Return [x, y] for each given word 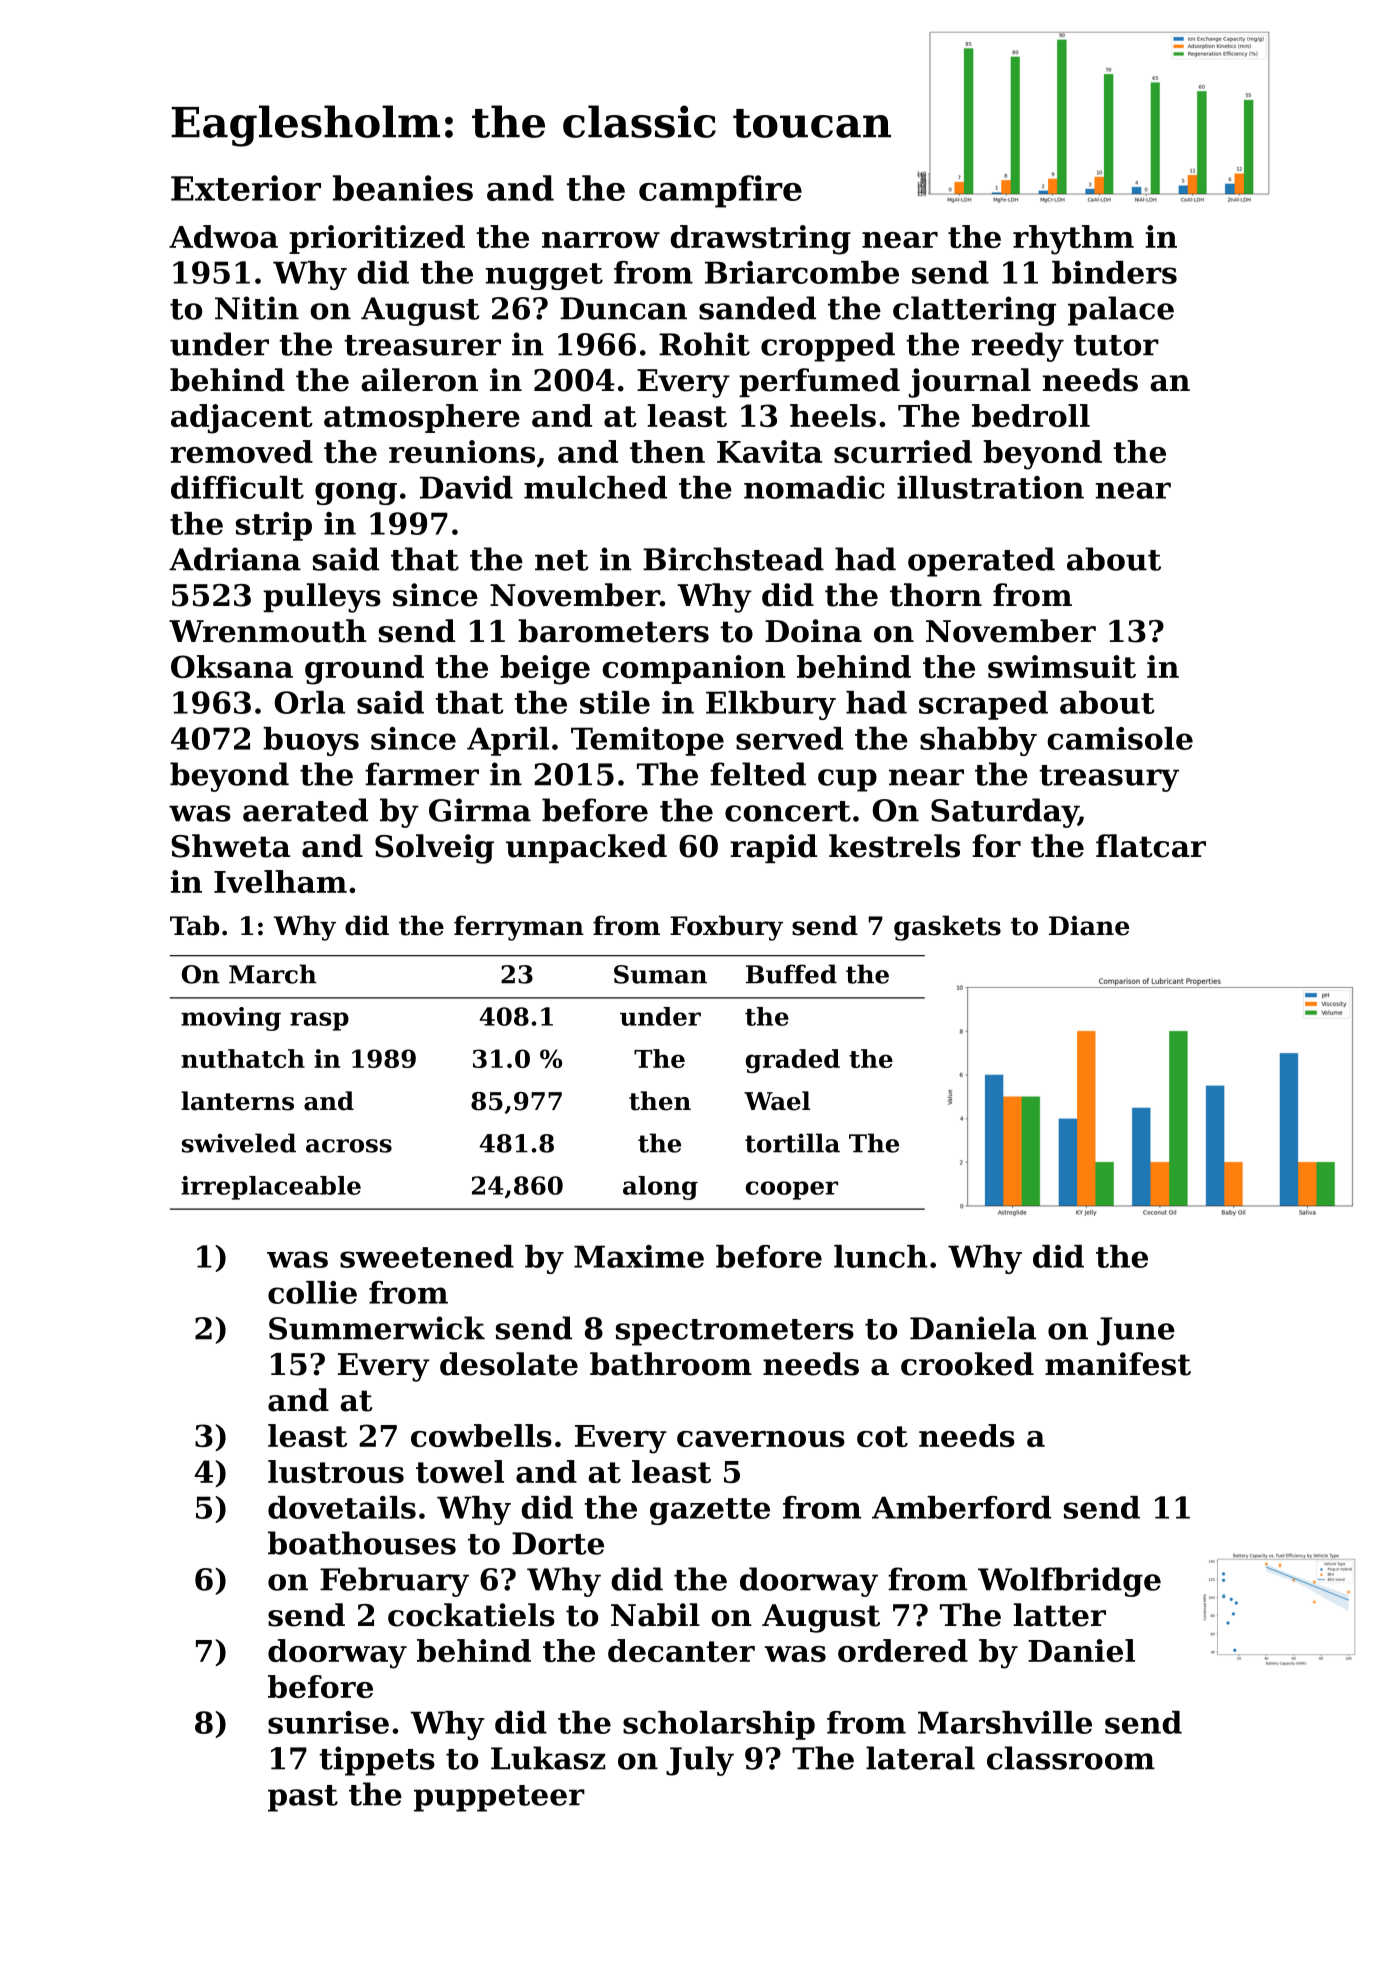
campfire [720, 191]
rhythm [1073, 240]
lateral [920, 1758]
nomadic [814, 487]
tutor [1116, 345]
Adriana [235, 559]
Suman [660, 974]
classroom [1071, 1758]
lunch [881, 1256]
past [303, 1798]
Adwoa [223, 236]
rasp [319, 1021]
